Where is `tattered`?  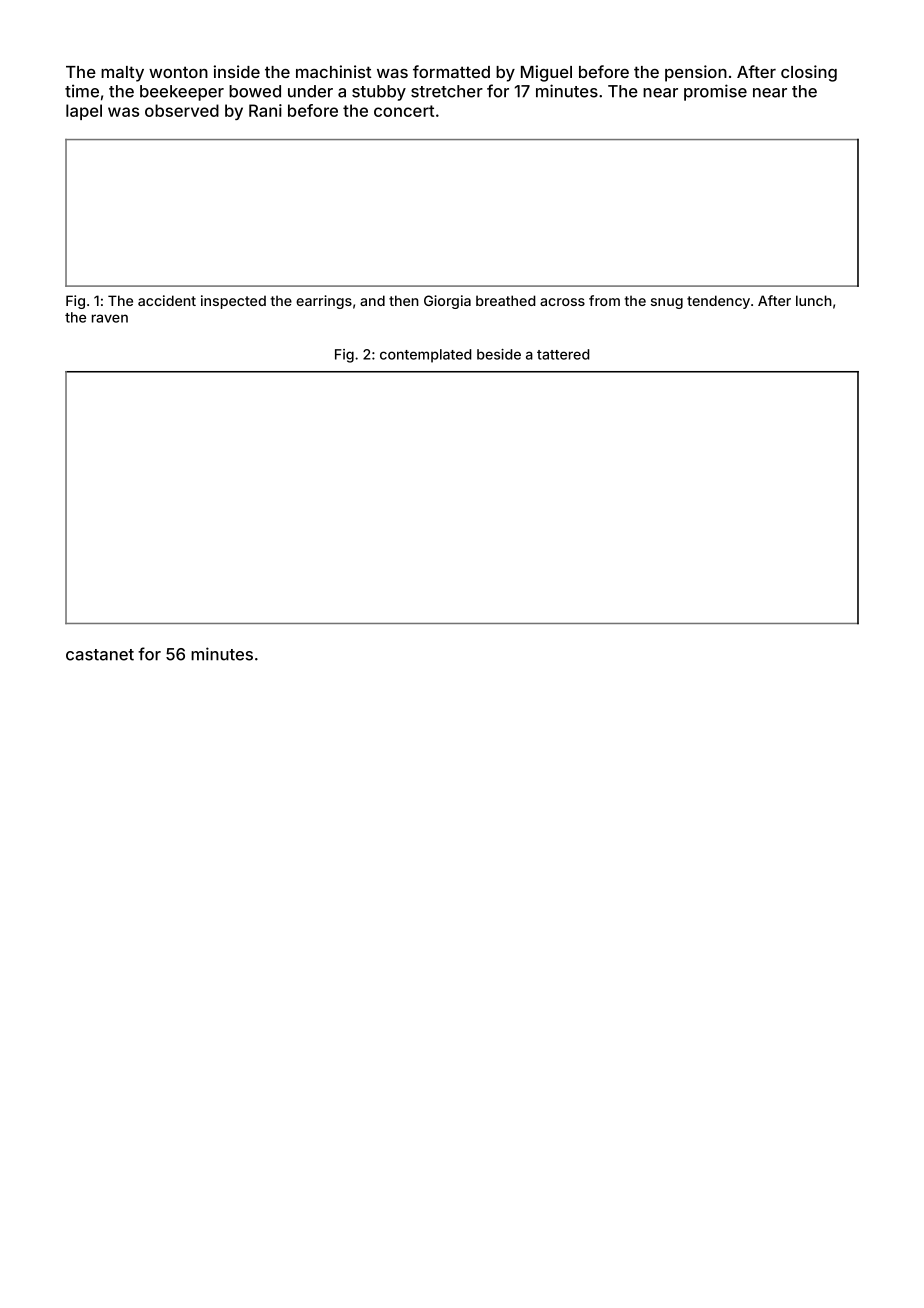 tattered is located at coordinates (563, 354).
